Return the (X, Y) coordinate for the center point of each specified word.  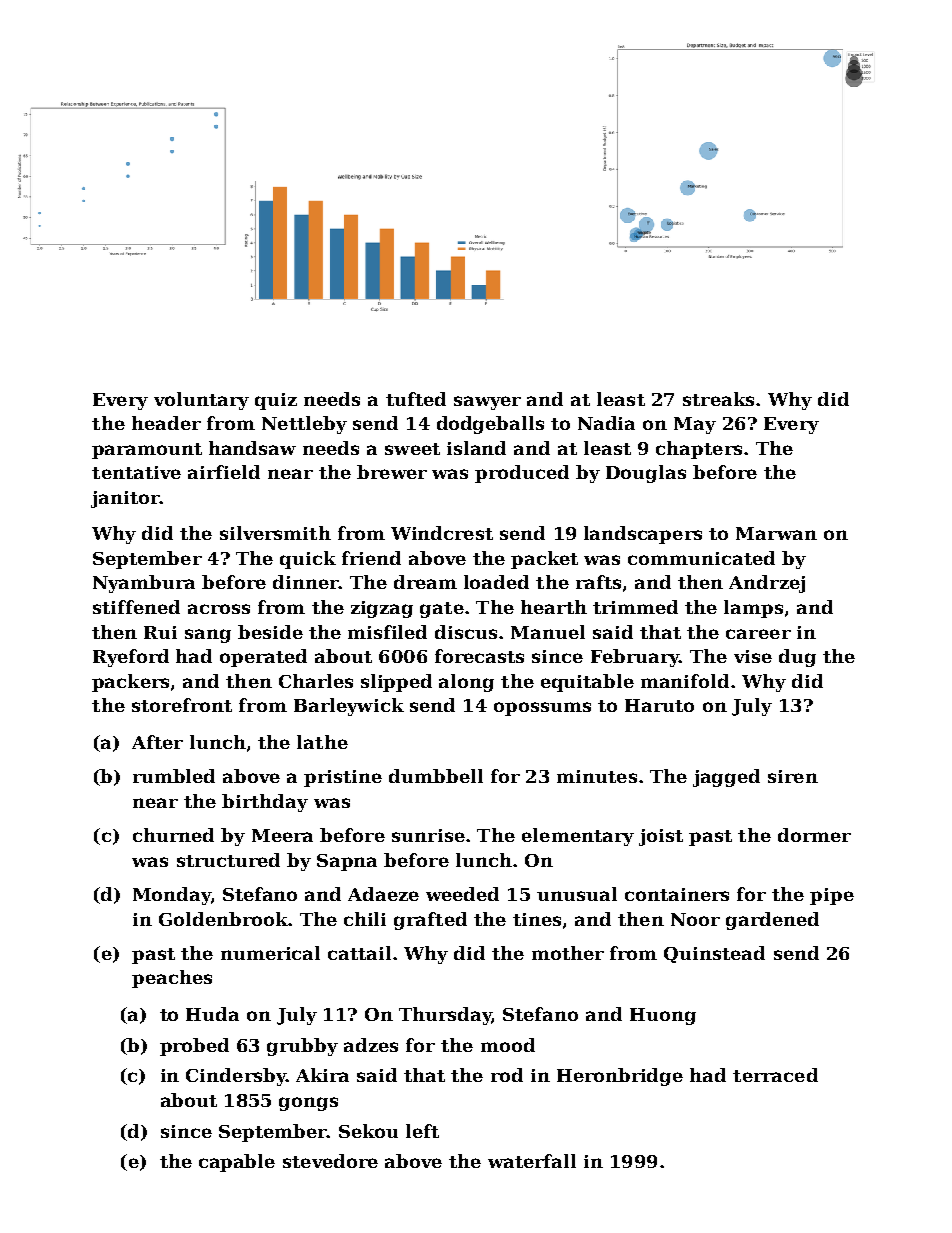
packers (130, 683)
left (422, 1131)
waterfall (532, 1161)
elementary (578, 837)
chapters (699, 450)
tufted (416, 399)
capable (237, 1163)
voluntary (201, 401)
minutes (597, 776)
